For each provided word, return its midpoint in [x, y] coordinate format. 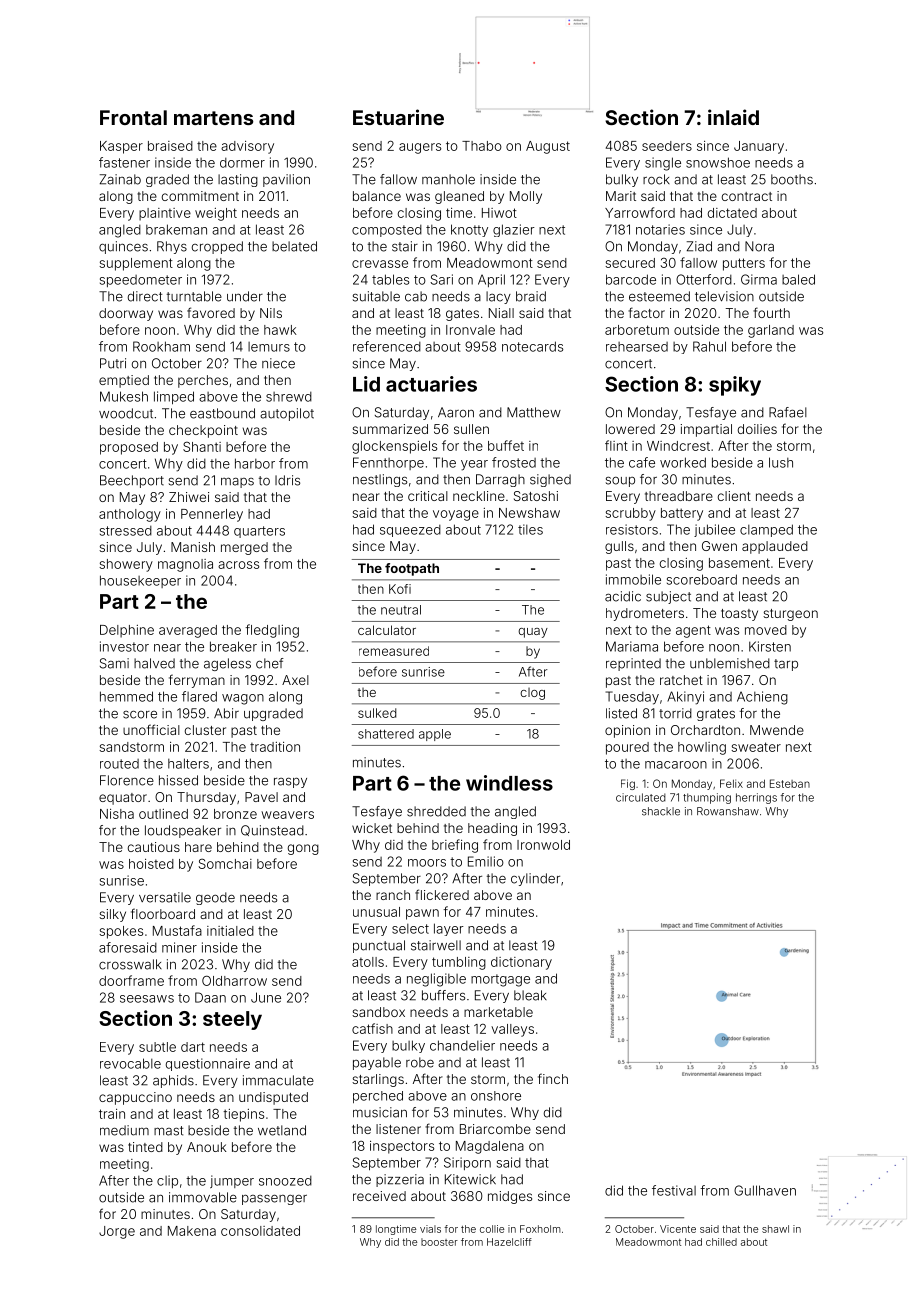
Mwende [777, 730]
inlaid [733, 117]
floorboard [163, 913]
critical [428, 496]
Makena [192, 1231]
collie [492, 1229]
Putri [113, 363]
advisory [247, 147]
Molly [526, 197]
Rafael [788, 412]
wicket [372, 828]
